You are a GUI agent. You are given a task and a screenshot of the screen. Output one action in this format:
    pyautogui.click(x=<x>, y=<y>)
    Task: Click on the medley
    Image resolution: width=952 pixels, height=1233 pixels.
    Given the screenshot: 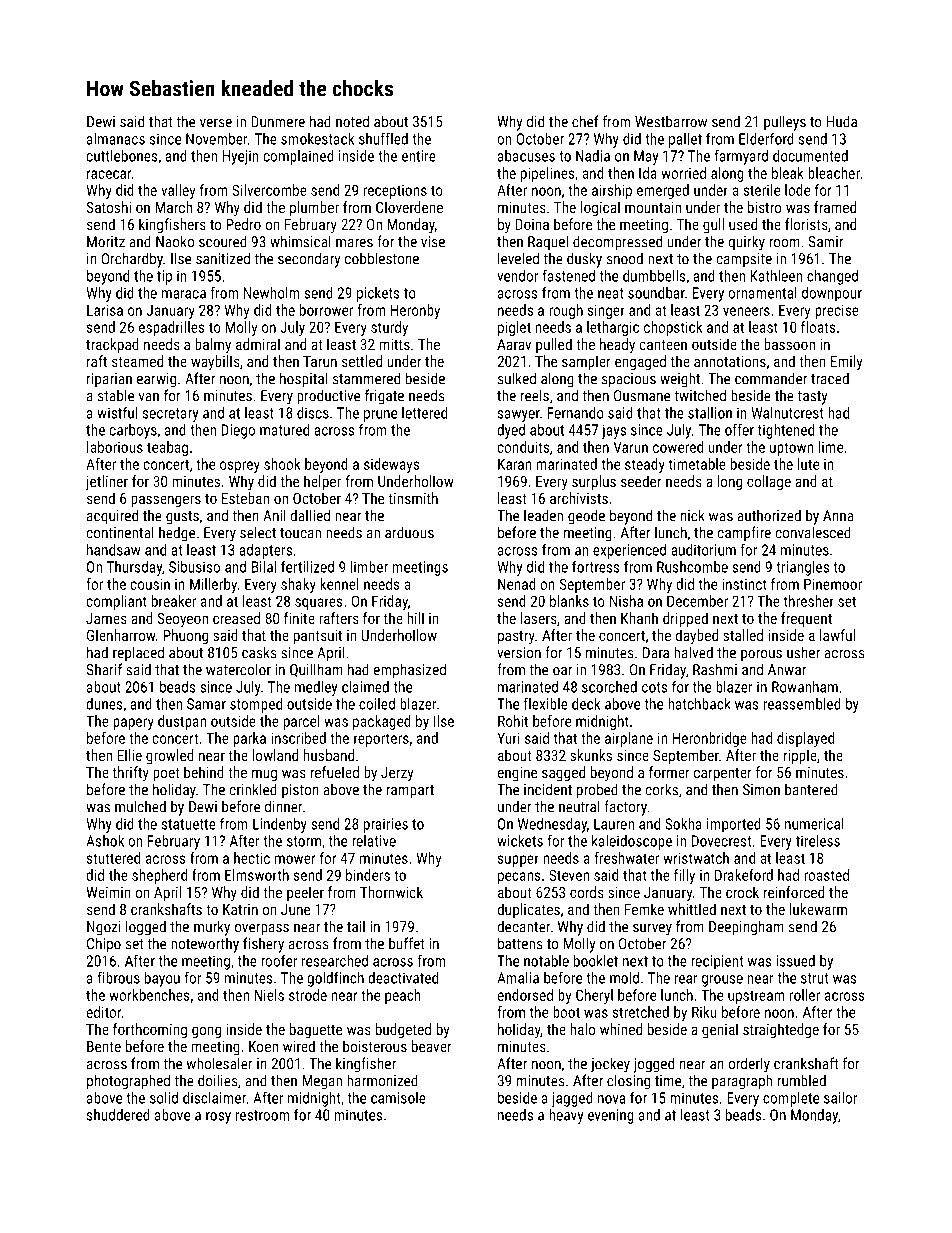 What is the action you would take?
    pyautogui.click(x=316, y=688)
